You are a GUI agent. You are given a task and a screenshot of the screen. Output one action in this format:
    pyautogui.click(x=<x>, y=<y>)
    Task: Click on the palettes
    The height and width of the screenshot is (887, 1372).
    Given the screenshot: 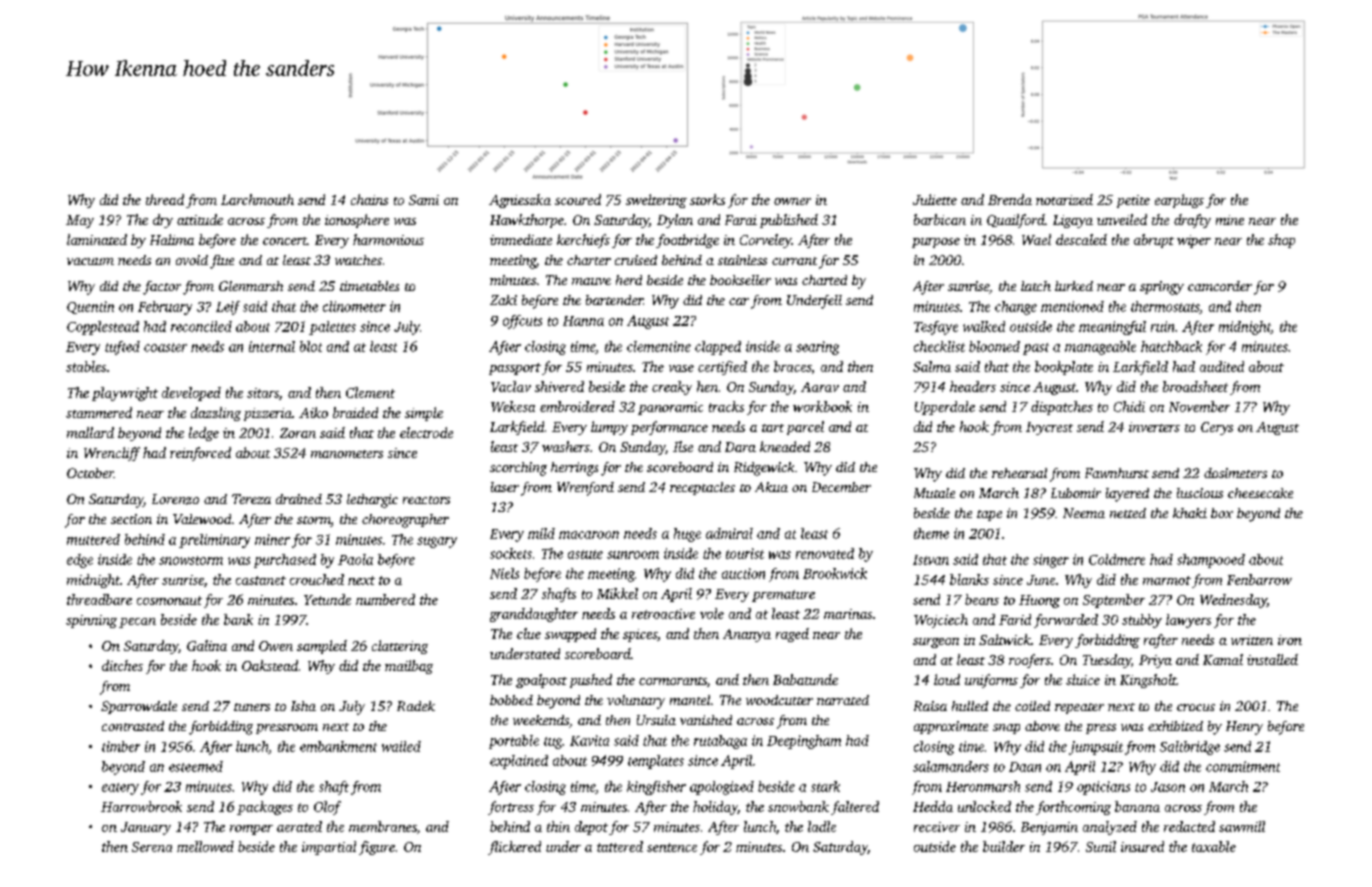 What is the action you would take?
    pyautogui.click(x=332, y=328)
